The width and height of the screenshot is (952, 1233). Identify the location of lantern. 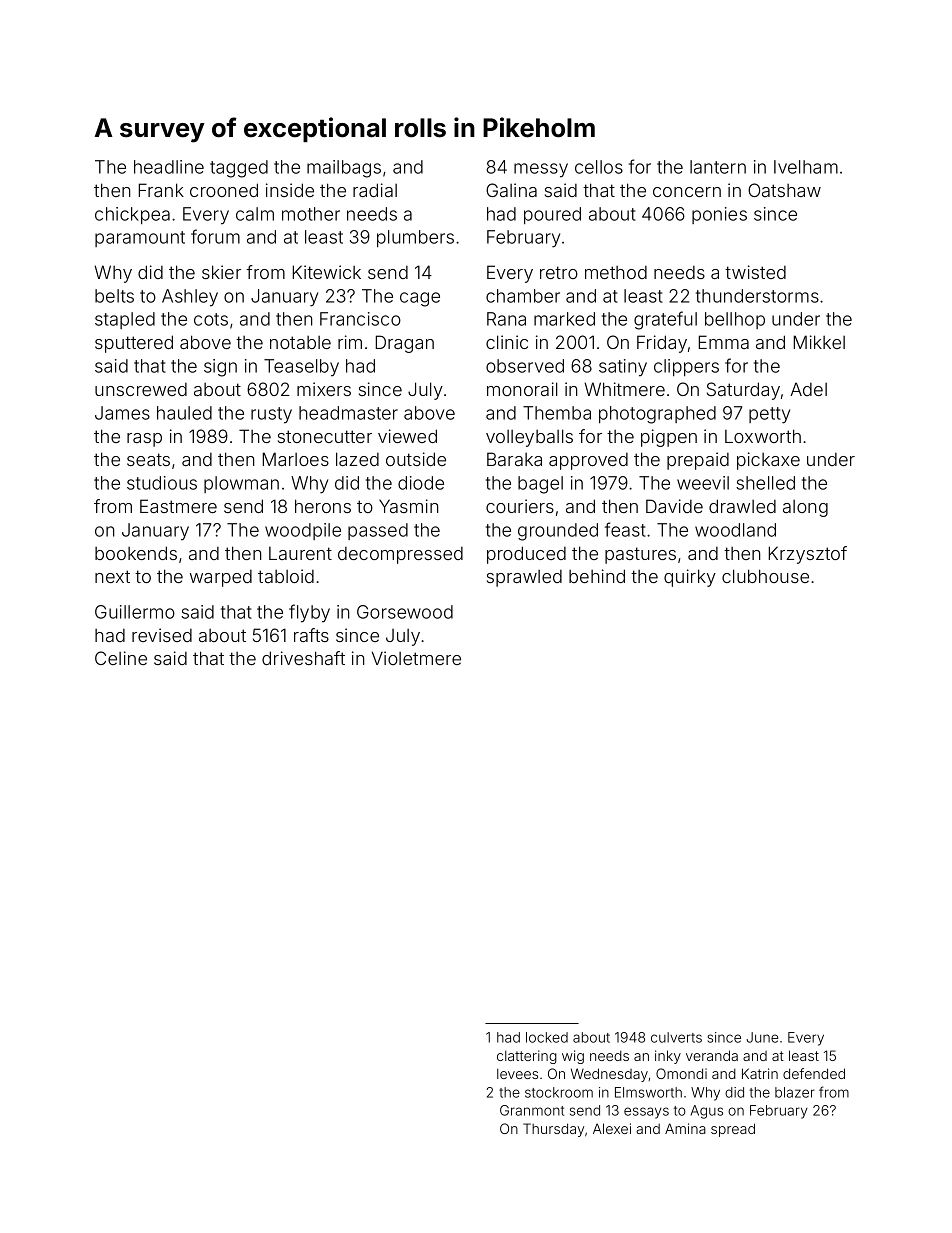
(718, 167).
